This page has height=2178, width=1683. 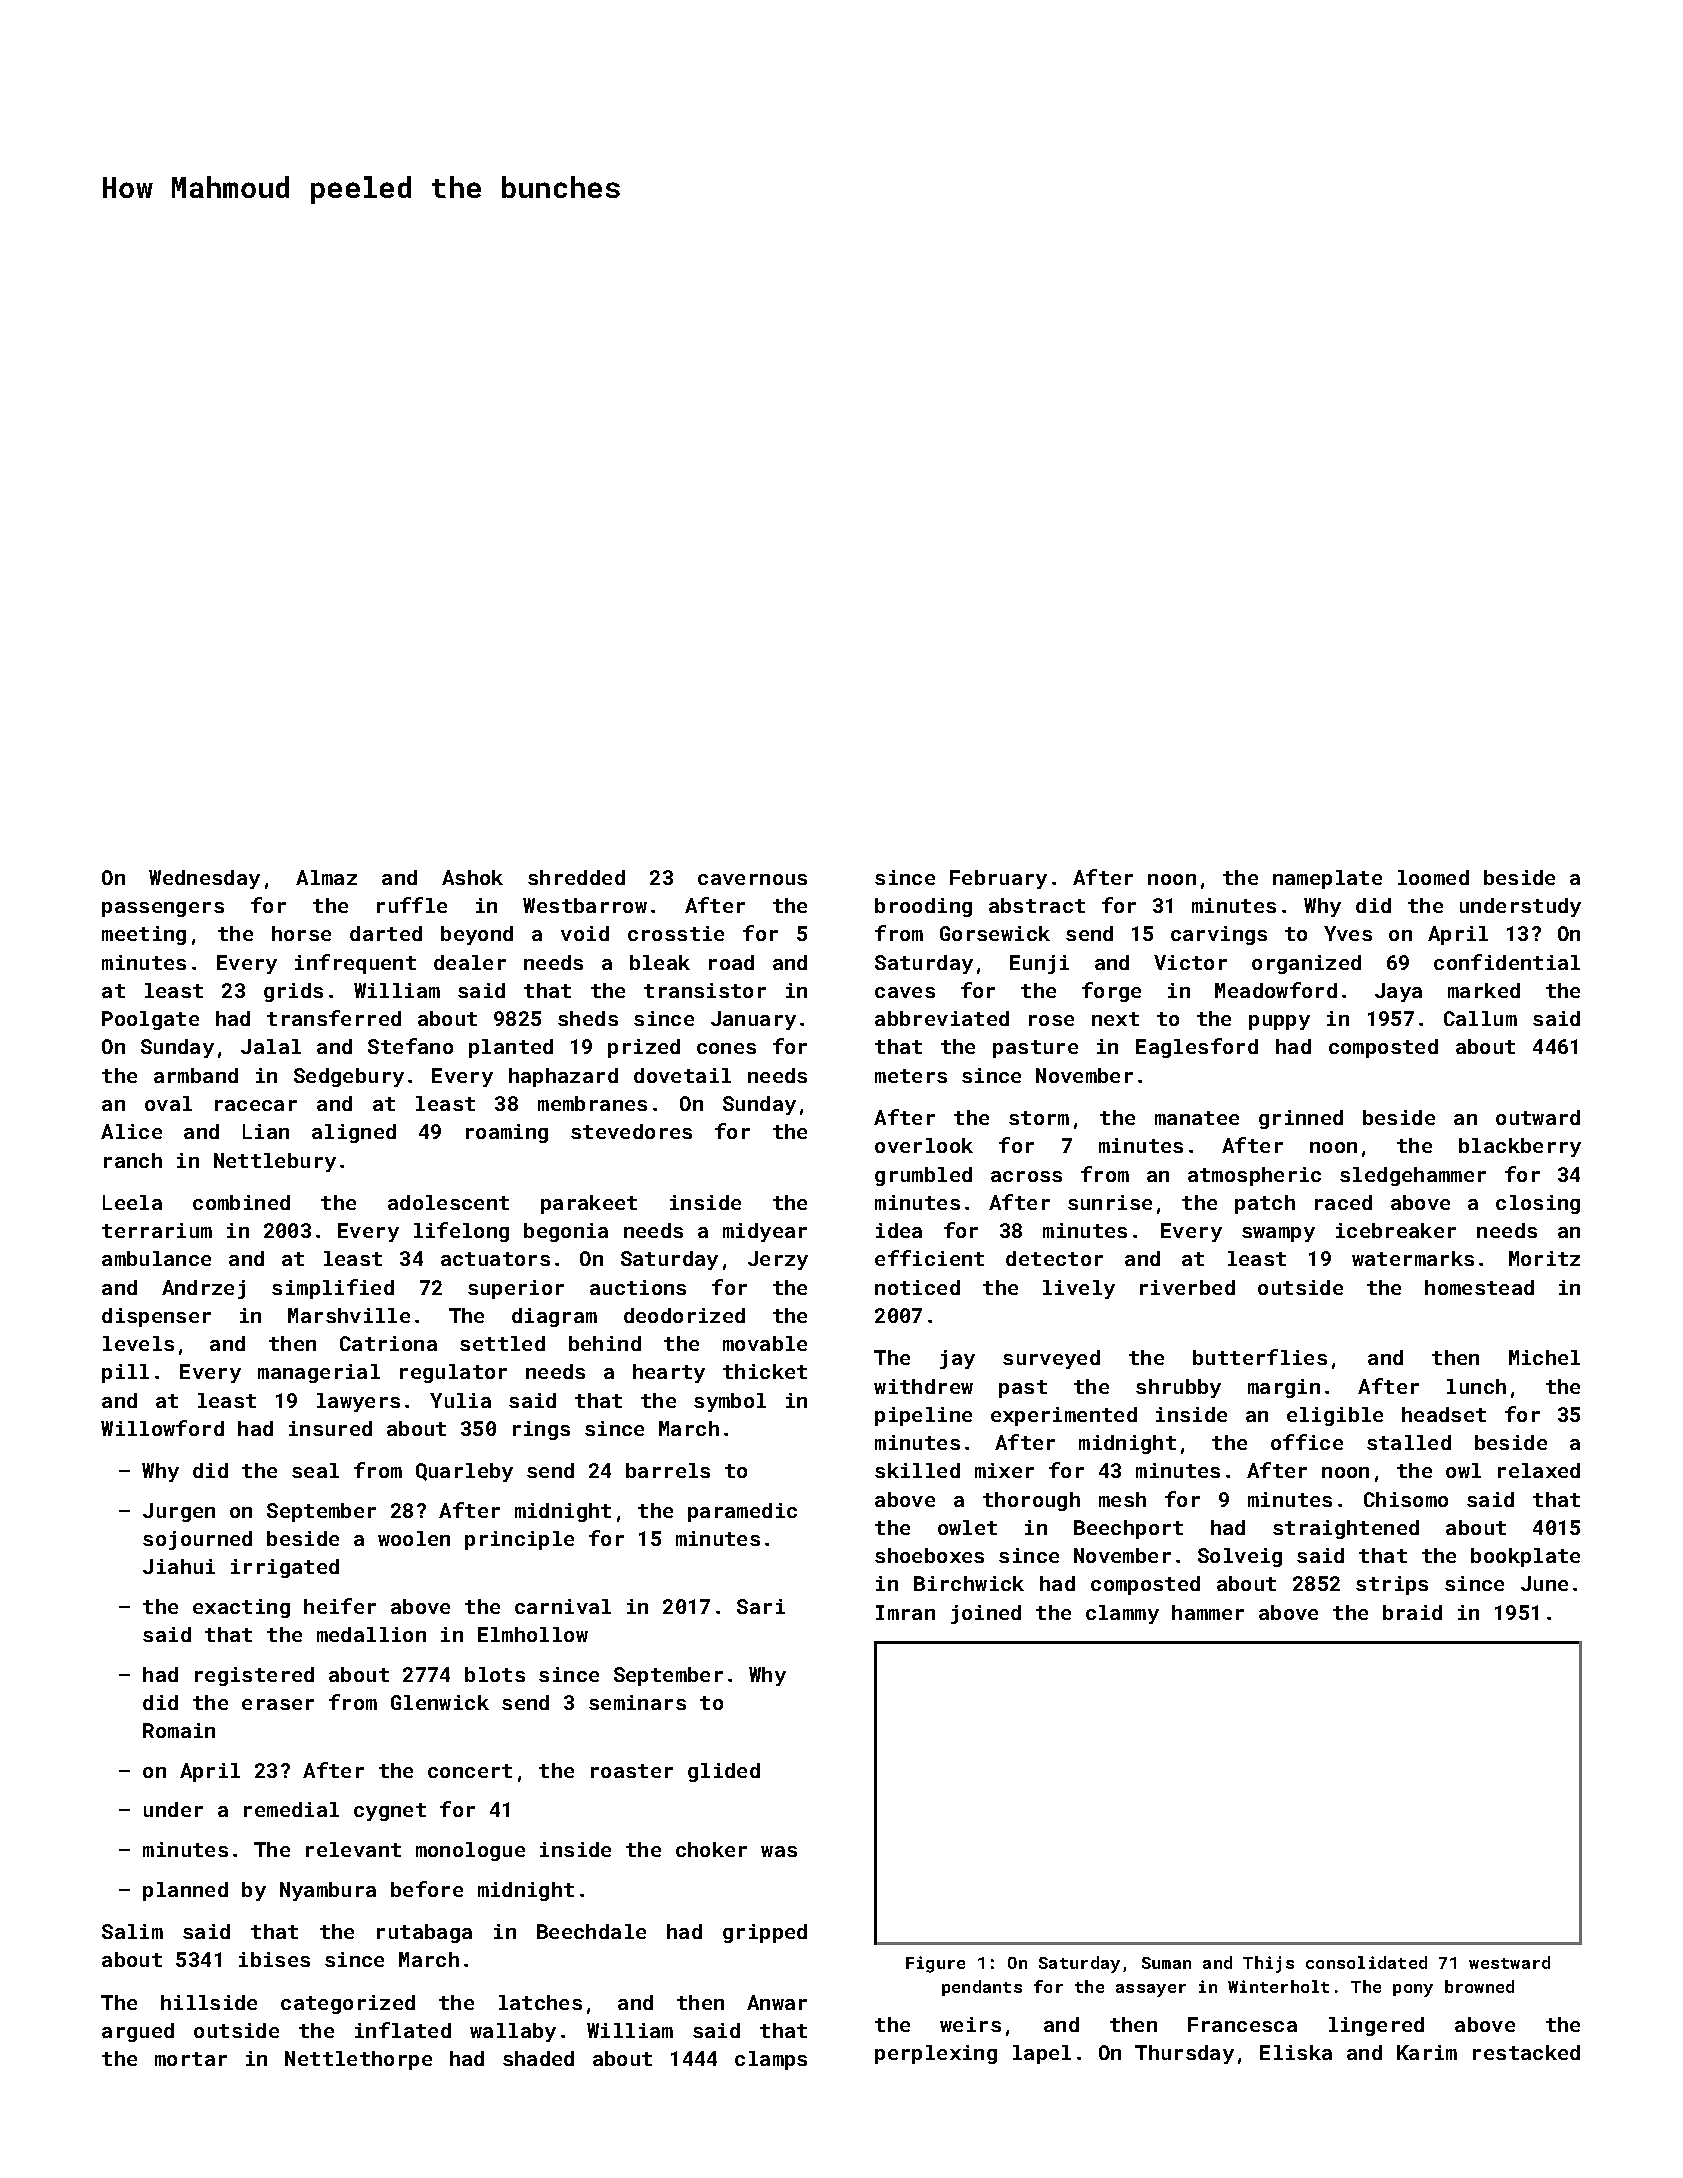 What do you see at coordinates (779, 1851) in the page?
I see `was` at bounding box center [779, 1851].
